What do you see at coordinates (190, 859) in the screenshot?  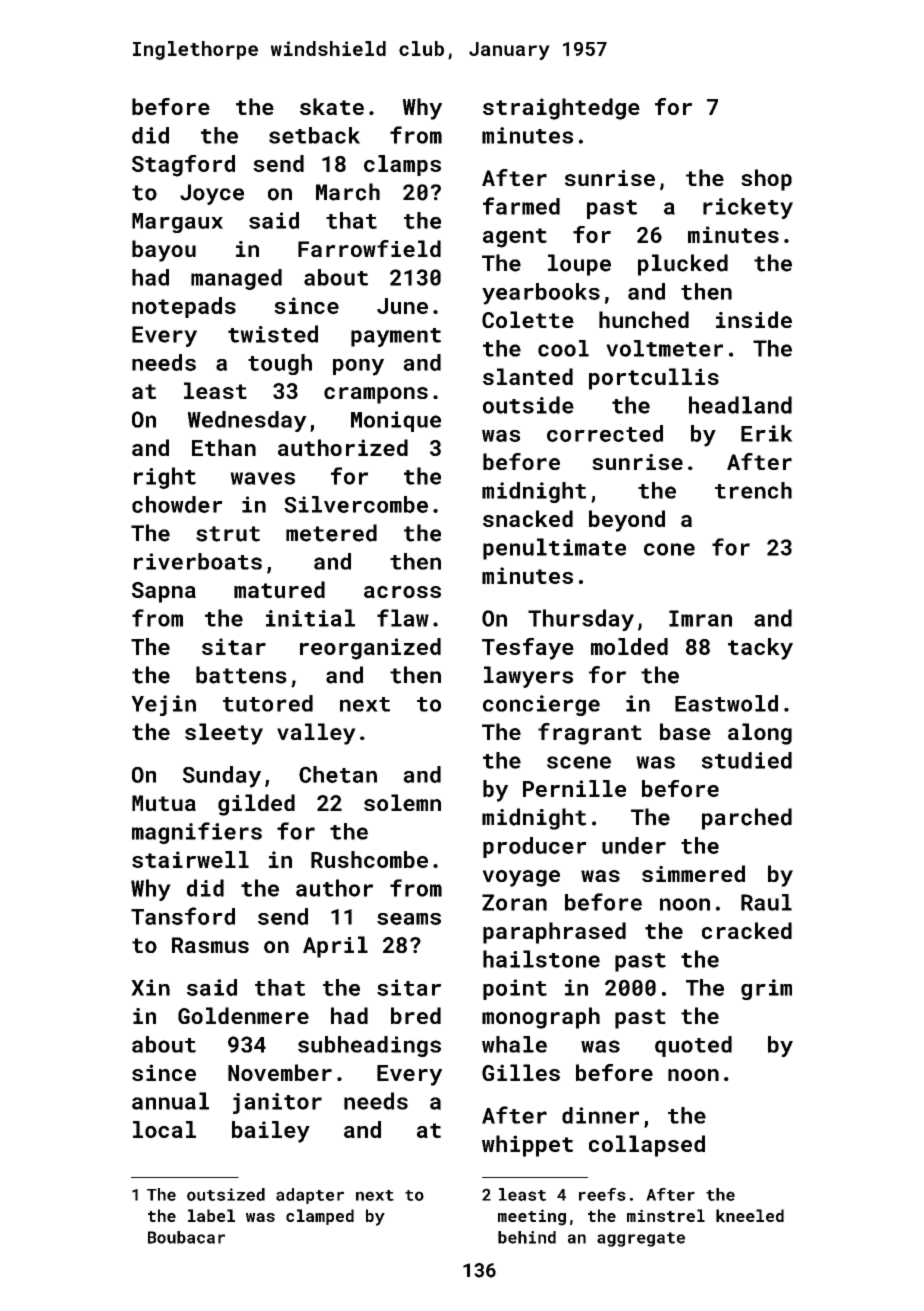 I see `stairwell` at bounding box center [190, 859].
